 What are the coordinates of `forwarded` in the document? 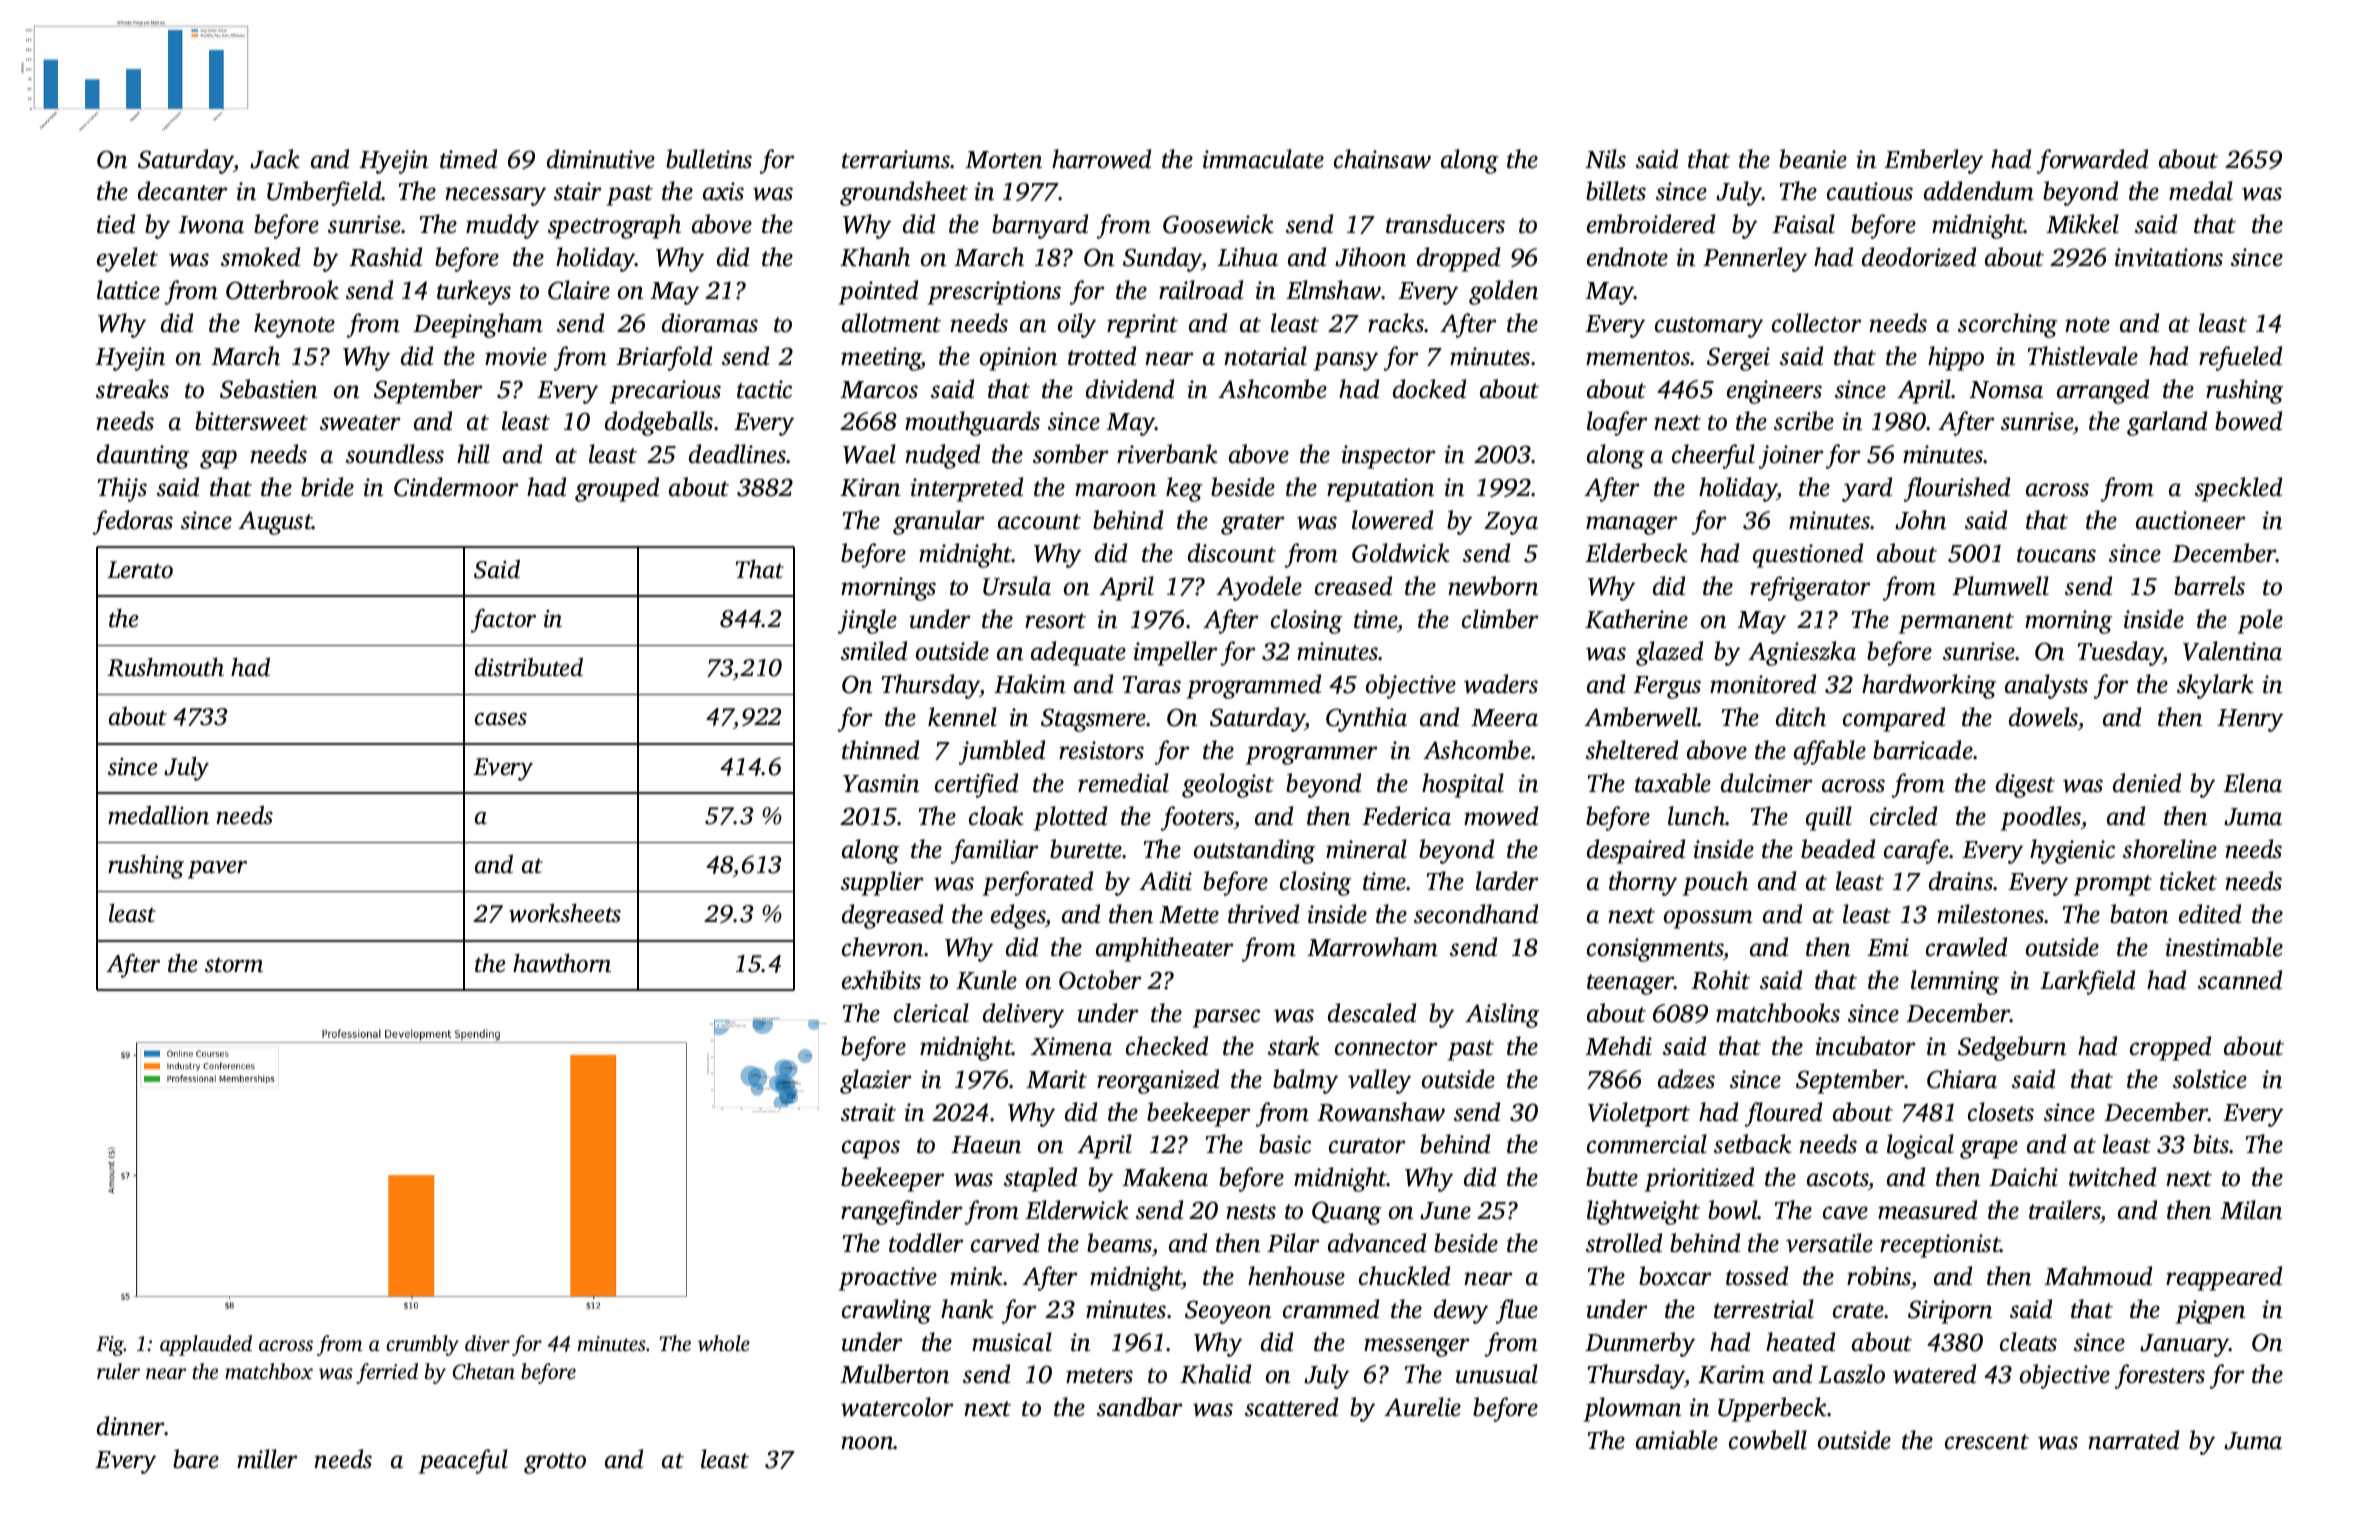 It's located at (2092, 161).
